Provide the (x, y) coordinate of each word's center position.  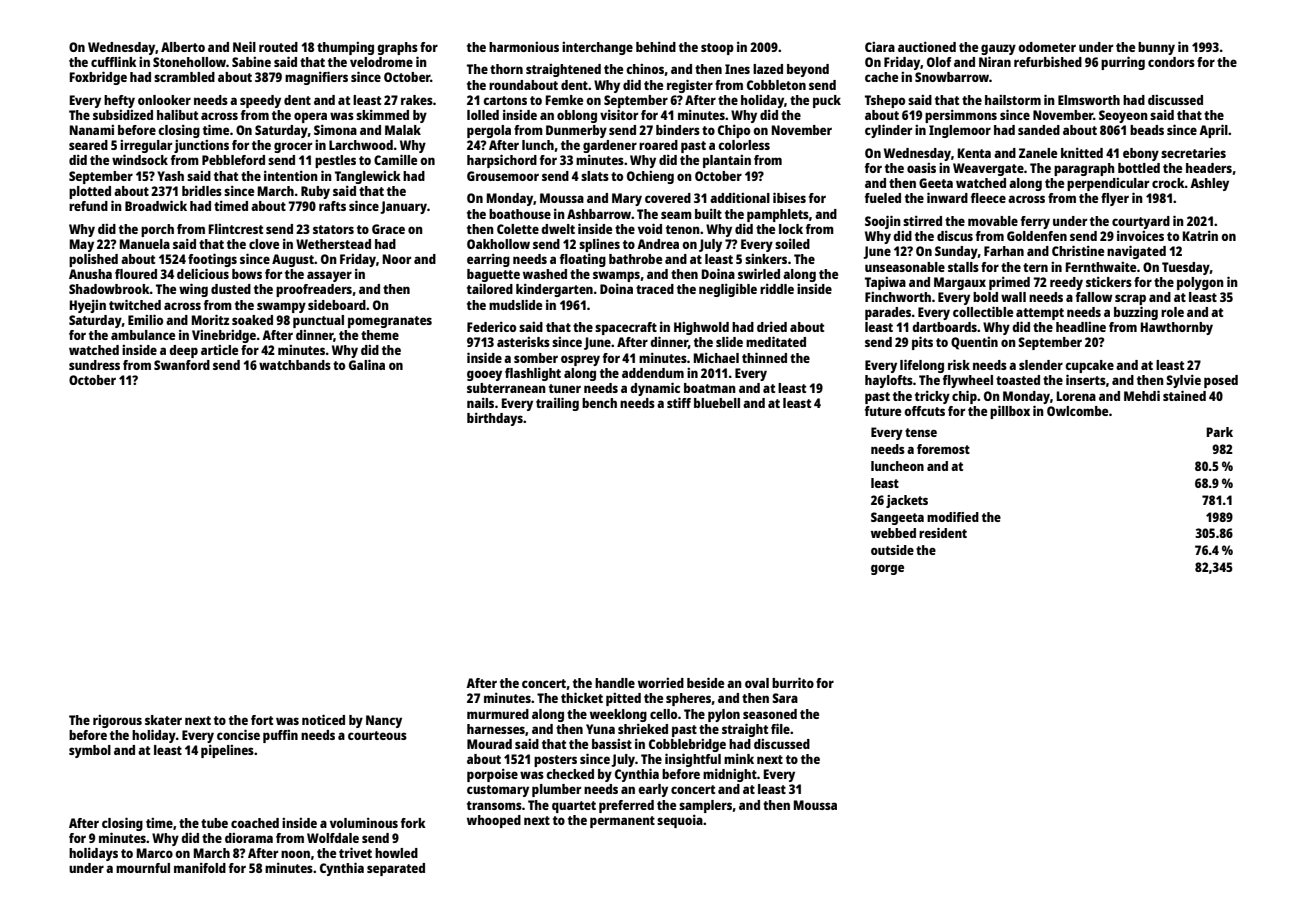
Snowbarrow (952, 77)
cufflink (114, 61)
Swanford (182, 365)
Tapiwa (885, 283)
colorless (744, 145)
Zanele (1038, 153)
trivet (355, 852)
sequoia (680, 821)
